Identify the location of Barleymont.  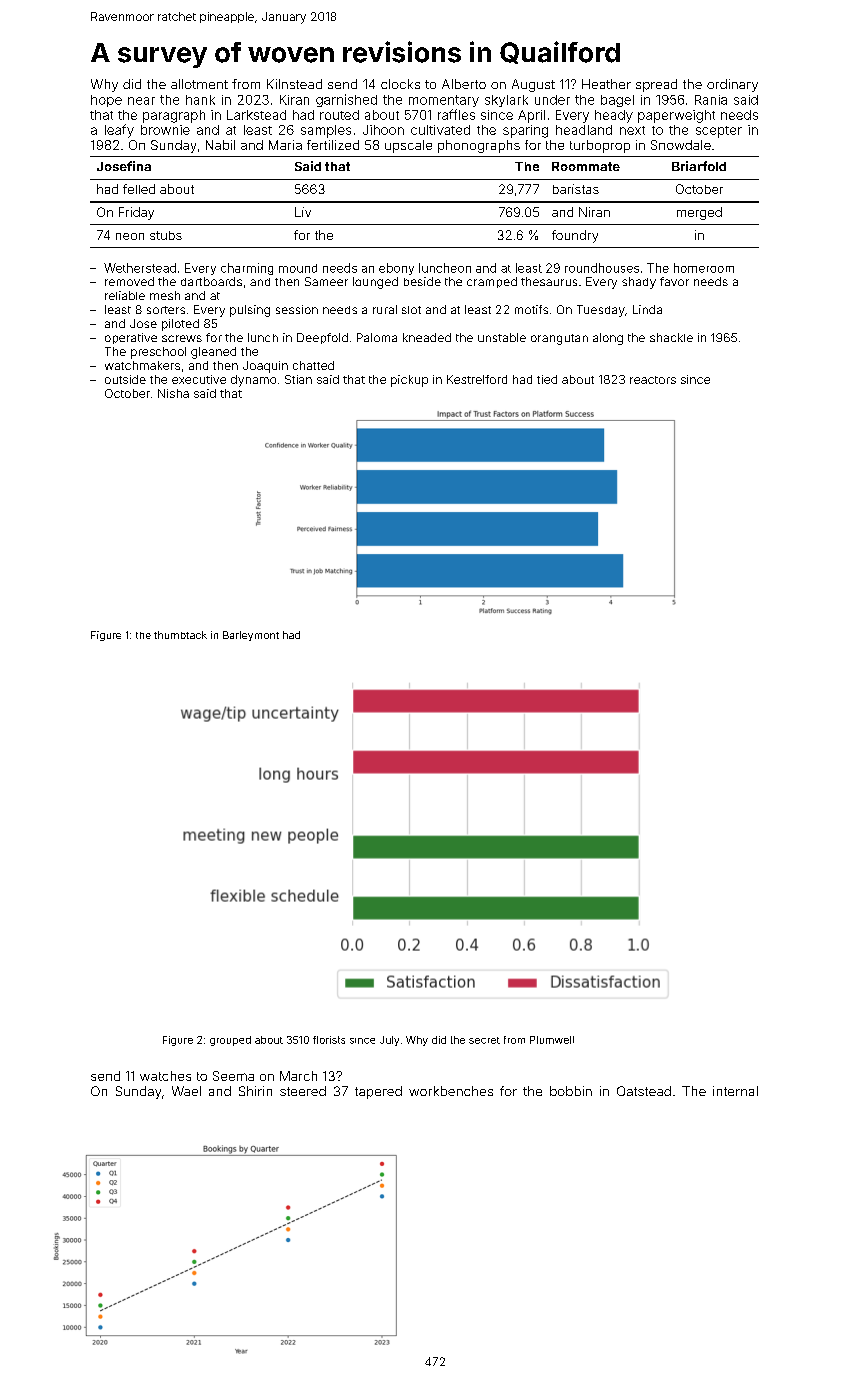
(251, 636).
